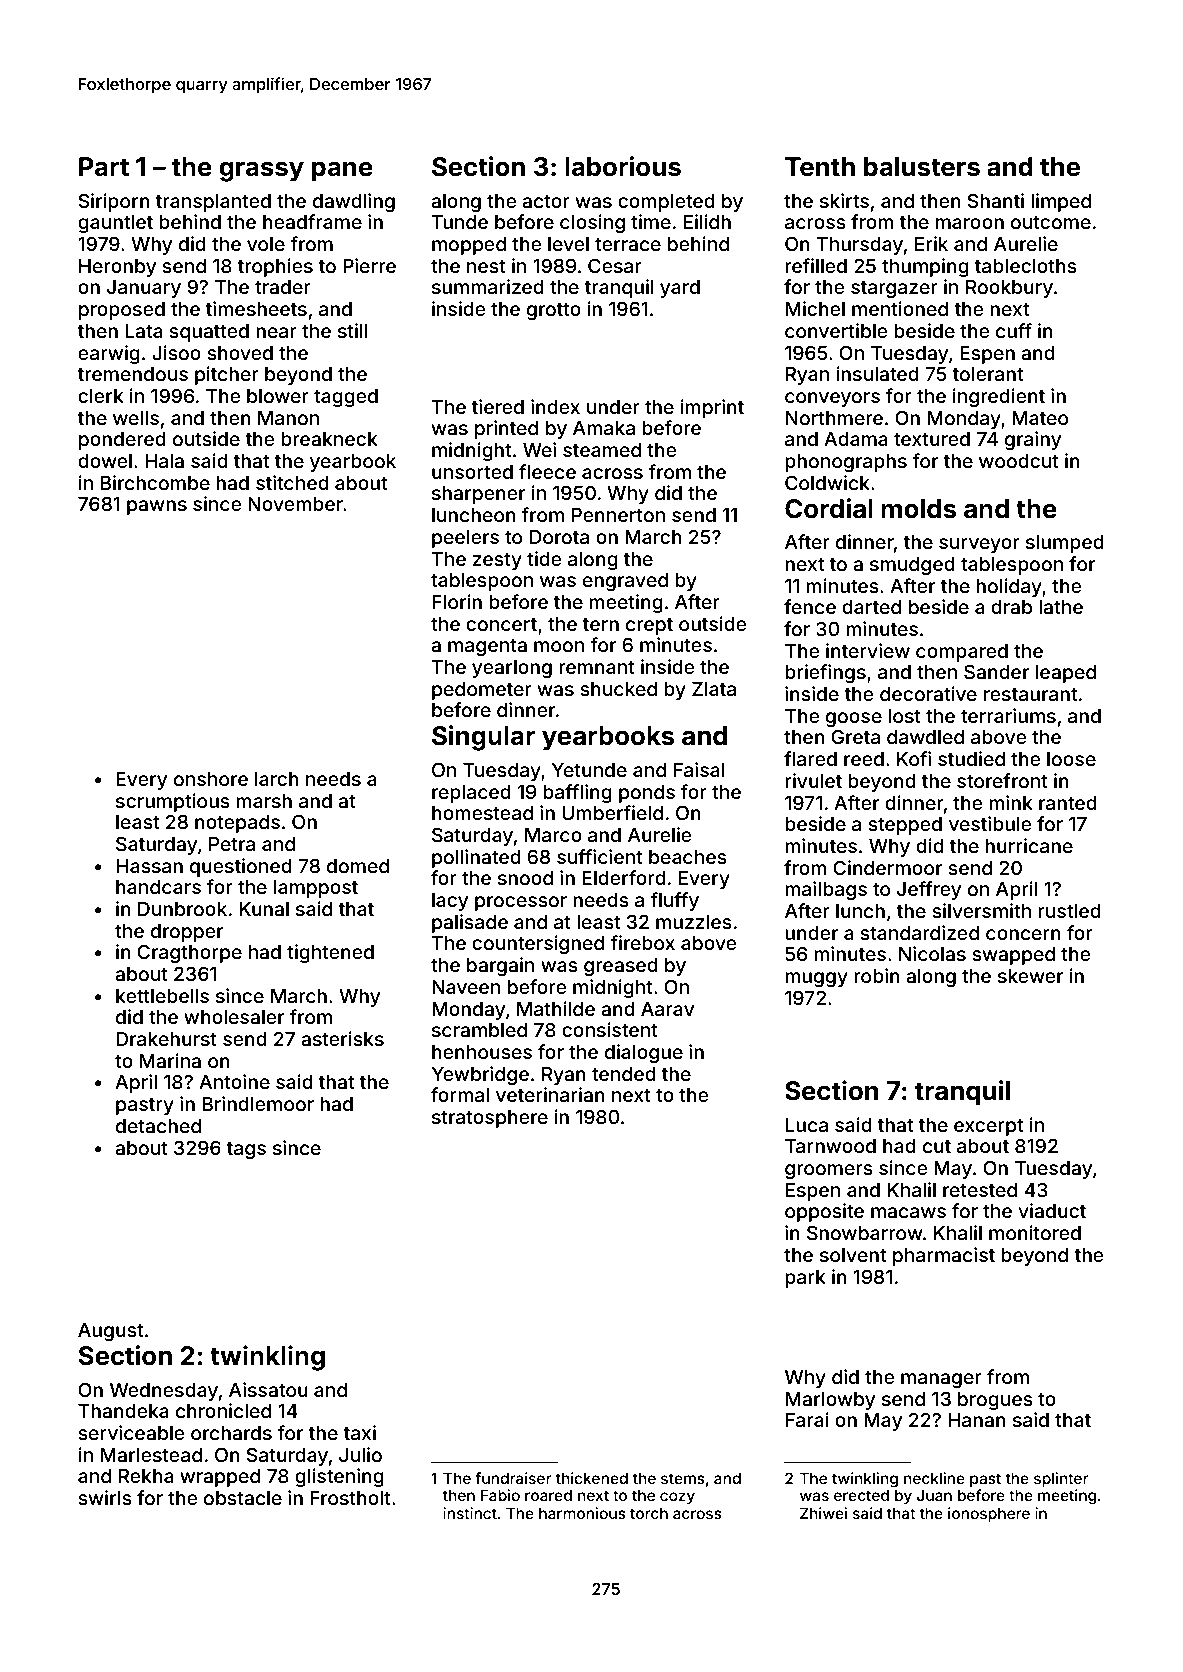 This screenshot has height=1672, width=1183. Describe the element at coordinates (922, 167) in the screenshot. I see `balusters` at that location.
